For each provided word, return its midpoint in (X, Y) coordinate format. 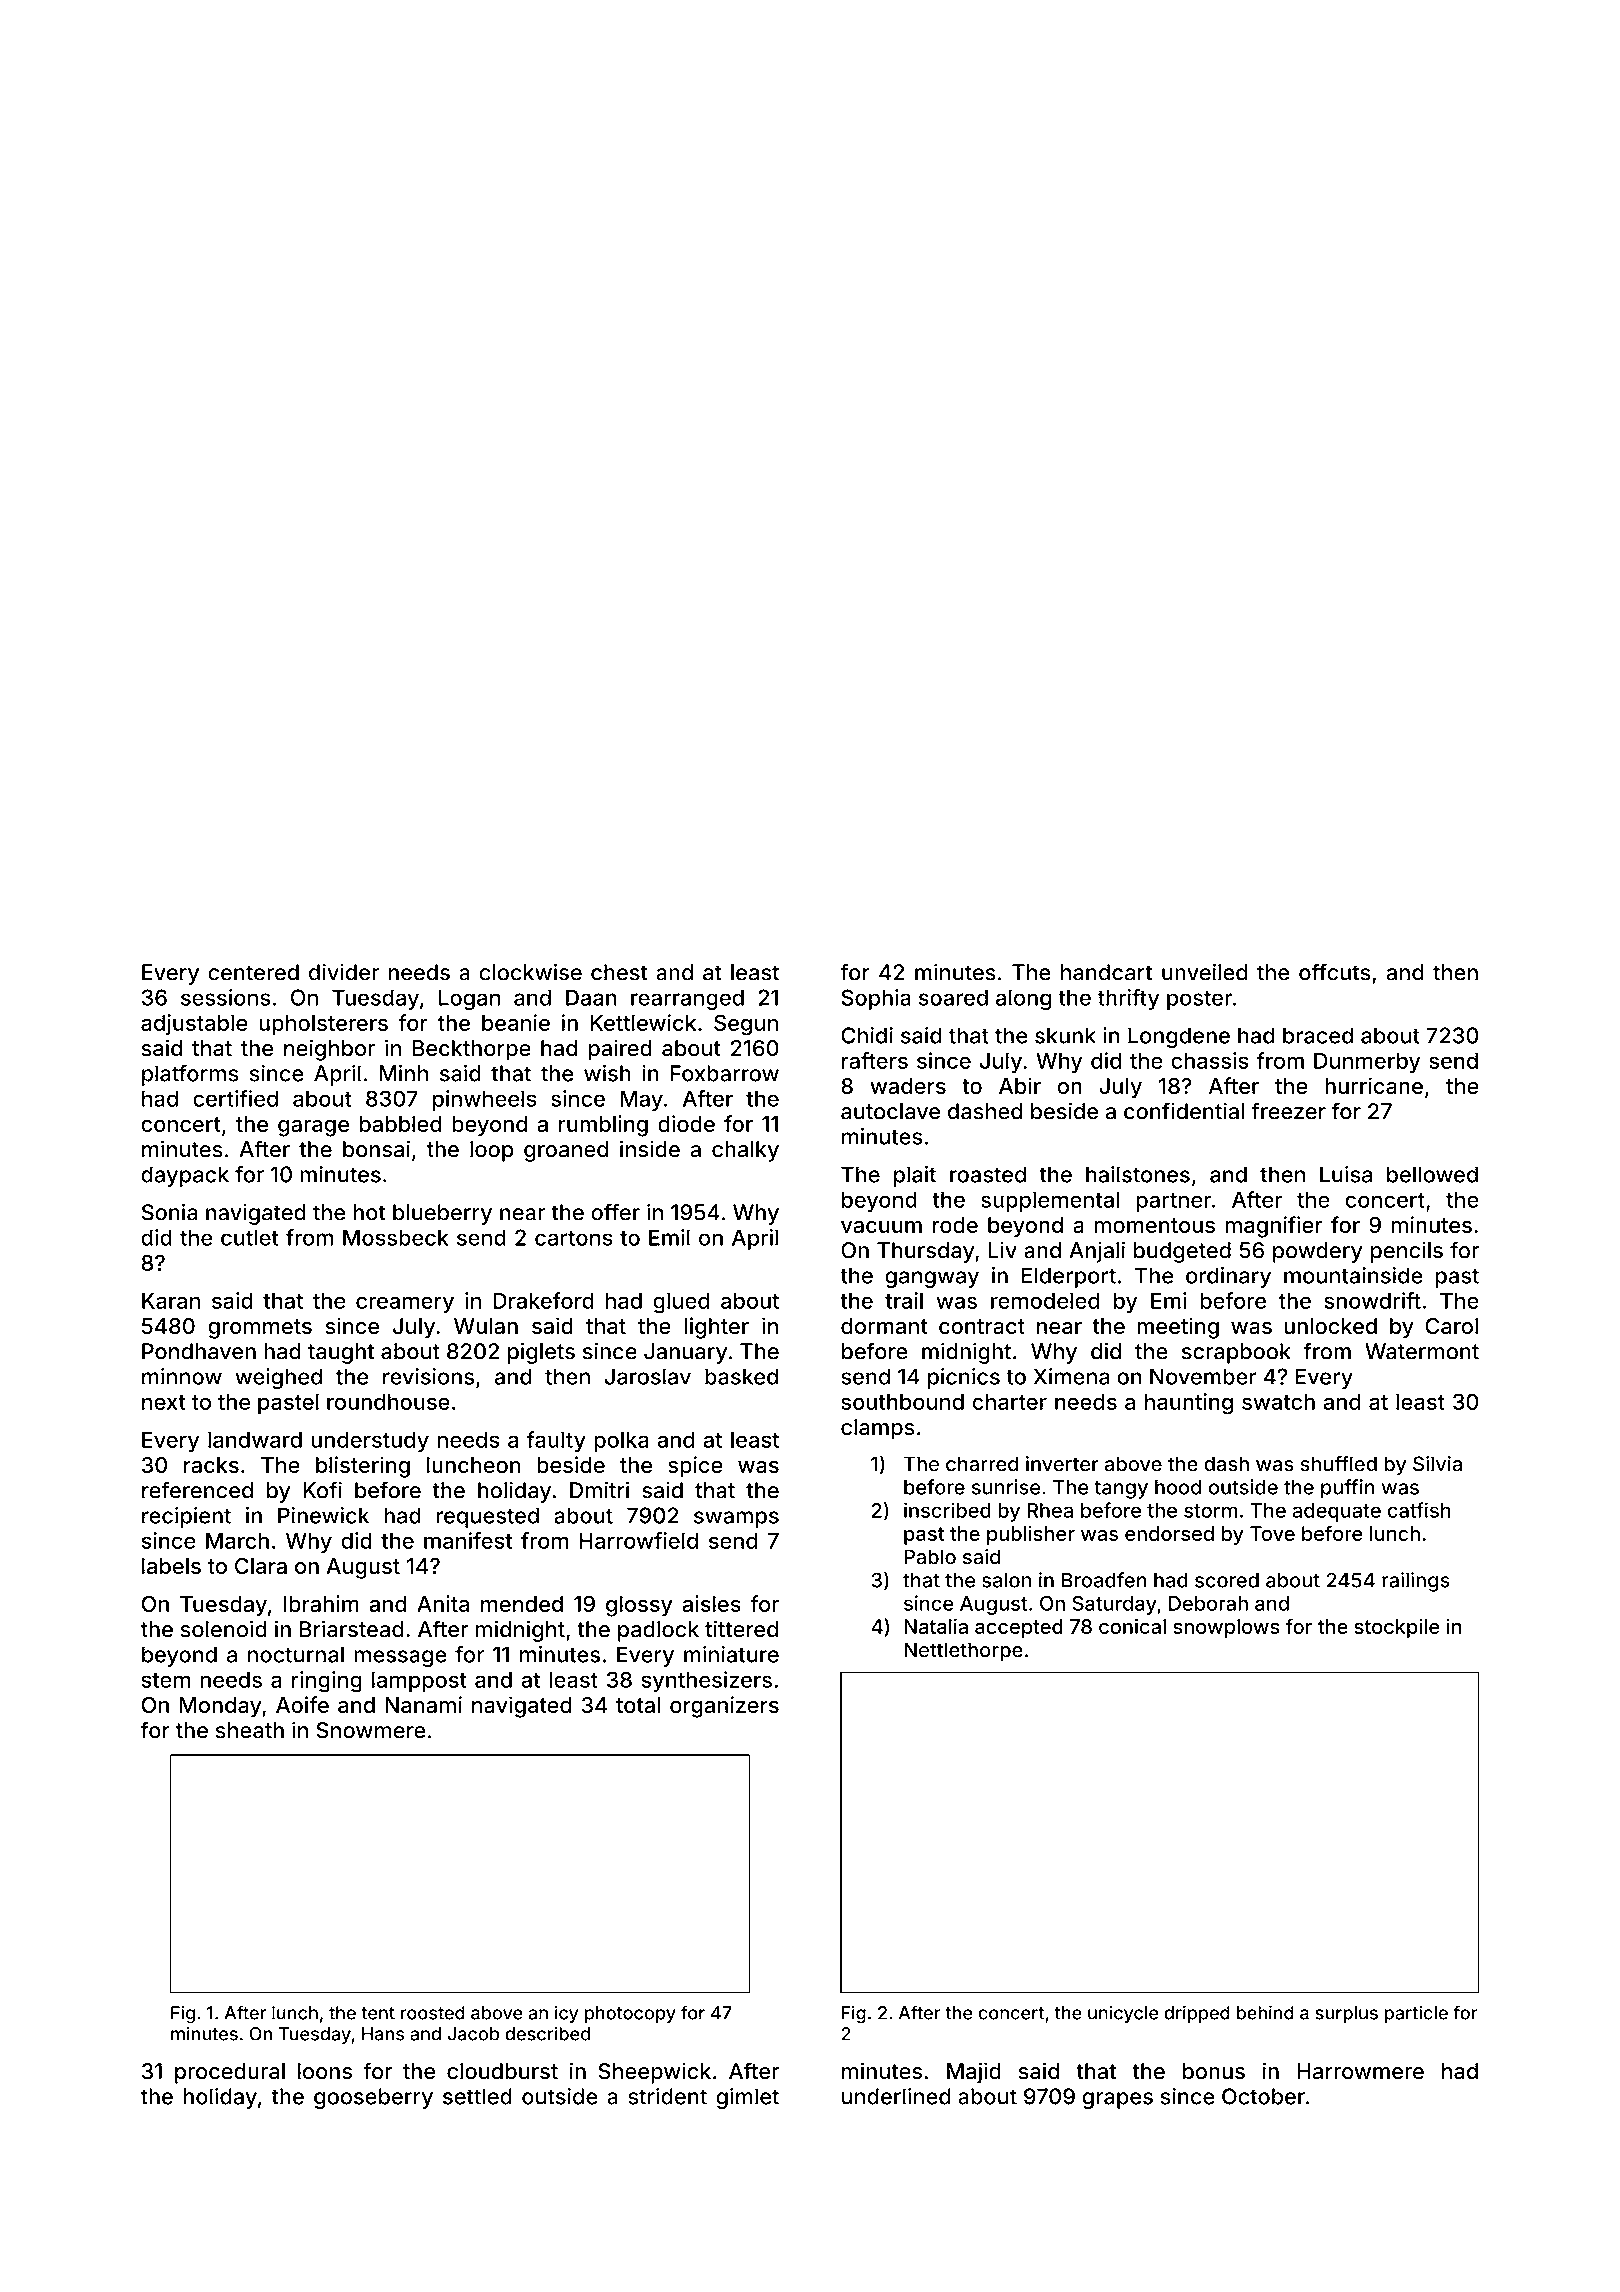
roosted (433, 2013)
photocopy (630, 2014)
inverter (1062, 1464)
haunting (1189, 1404)
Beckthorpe (472, 1050)
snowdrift (1373, 1300)
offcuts (1334, 972)
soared (953, 997)
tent (378, 2013)
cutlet (250, 1237)
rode (955, 1225)
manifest (468, 1540)
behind (1265, 2012)
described (547, 2033)
